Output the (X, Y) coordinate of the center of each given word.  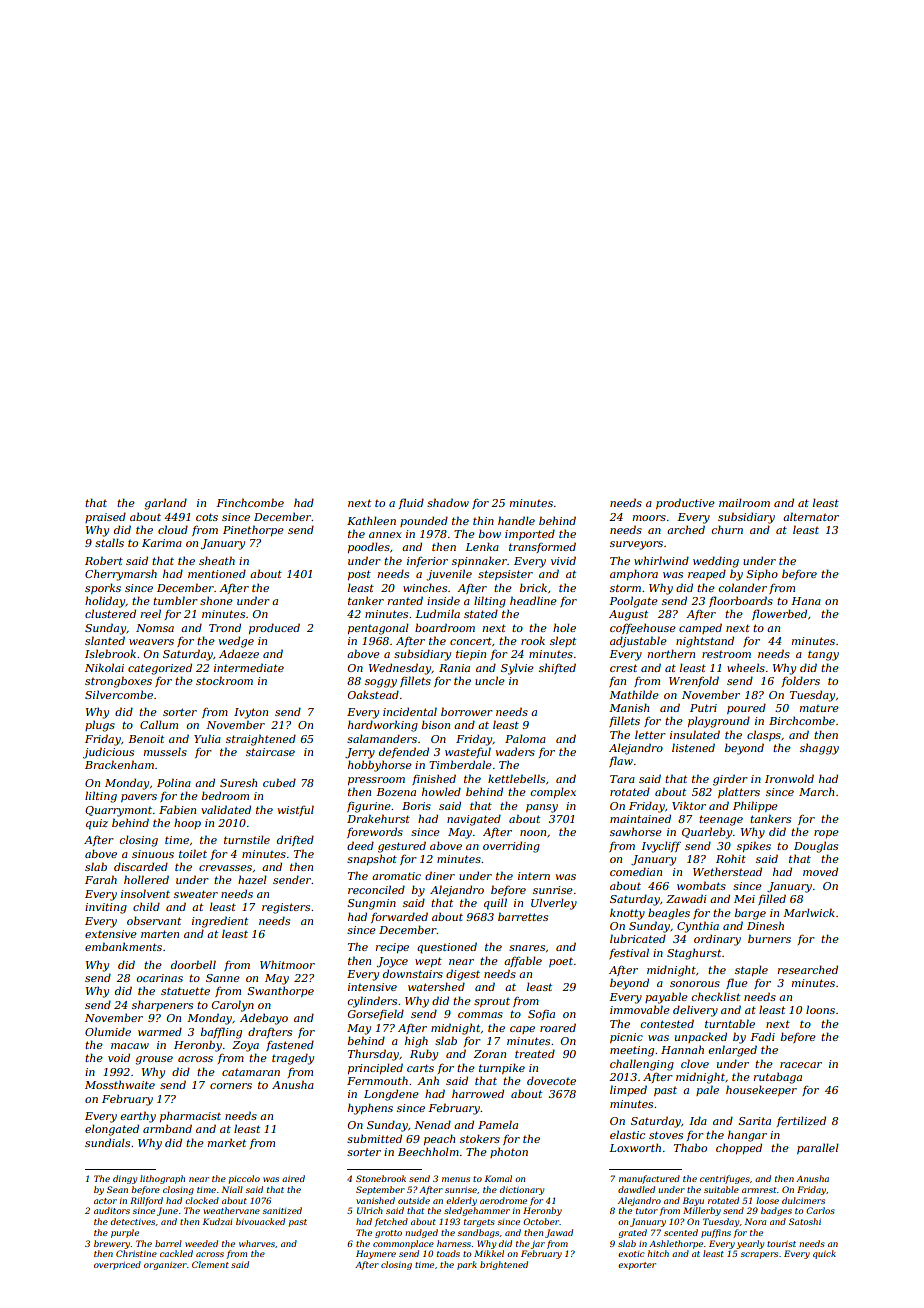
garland (165, 504)
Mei (744, 899)
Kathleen (371, 520)
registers (286, 908)
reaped (707, 574)
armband (167, 1128)
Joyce (392, 962)
